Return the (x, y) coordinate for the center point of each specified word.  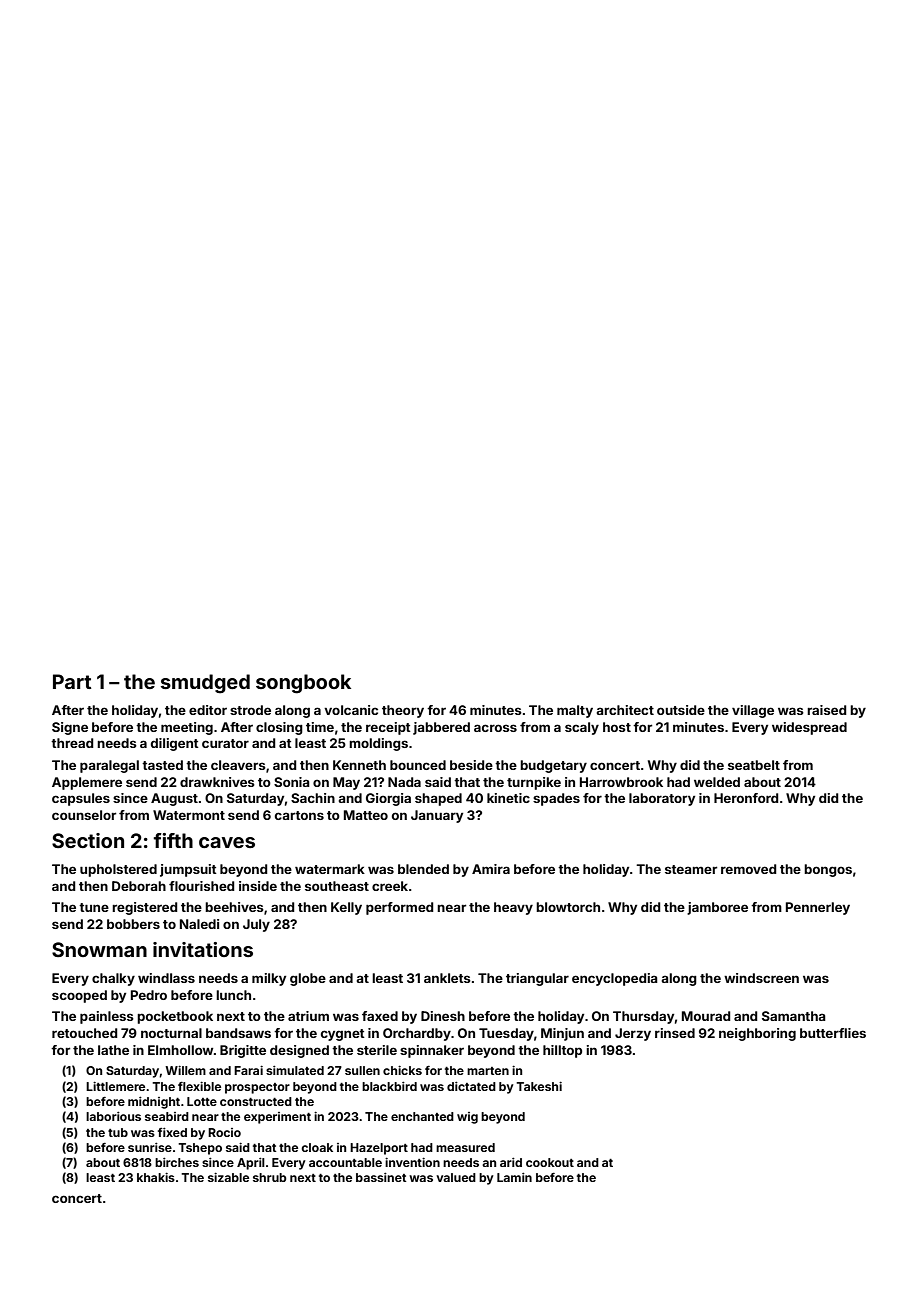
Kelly (346, 908)
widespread (809, 728)
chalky (113, 979)
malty (575, 711)
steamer (691, 869)
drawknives (217, 782)
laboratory (662, 799)
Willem (185, 1070)
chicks (402, 1070)
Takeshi (539, 1086)
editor (208, 710)
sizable (228, 1177)
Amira (491, 869)
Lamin (514, 1177)
